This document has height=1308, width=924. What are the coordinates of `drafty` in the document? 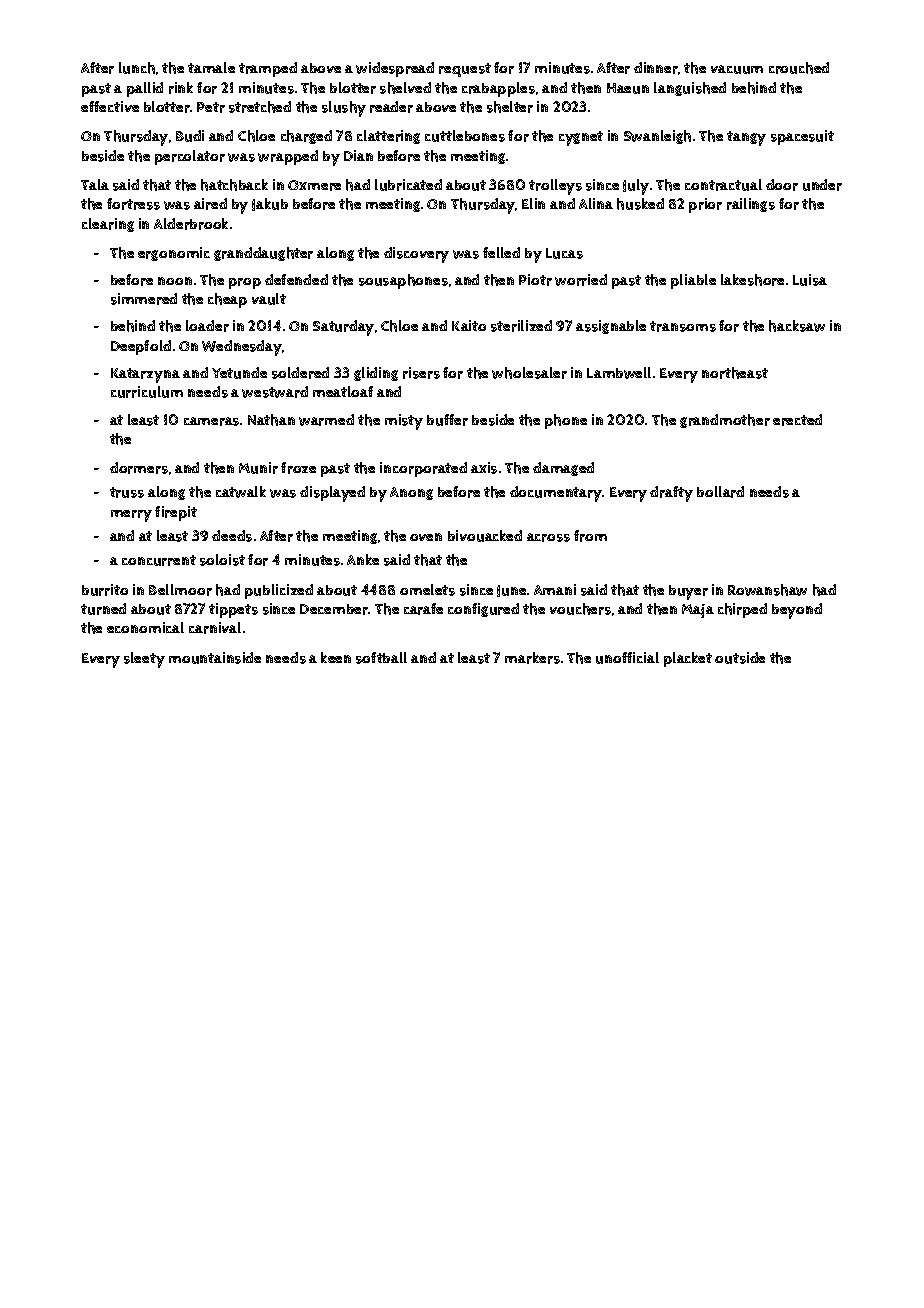 It's located at (671, 494).
